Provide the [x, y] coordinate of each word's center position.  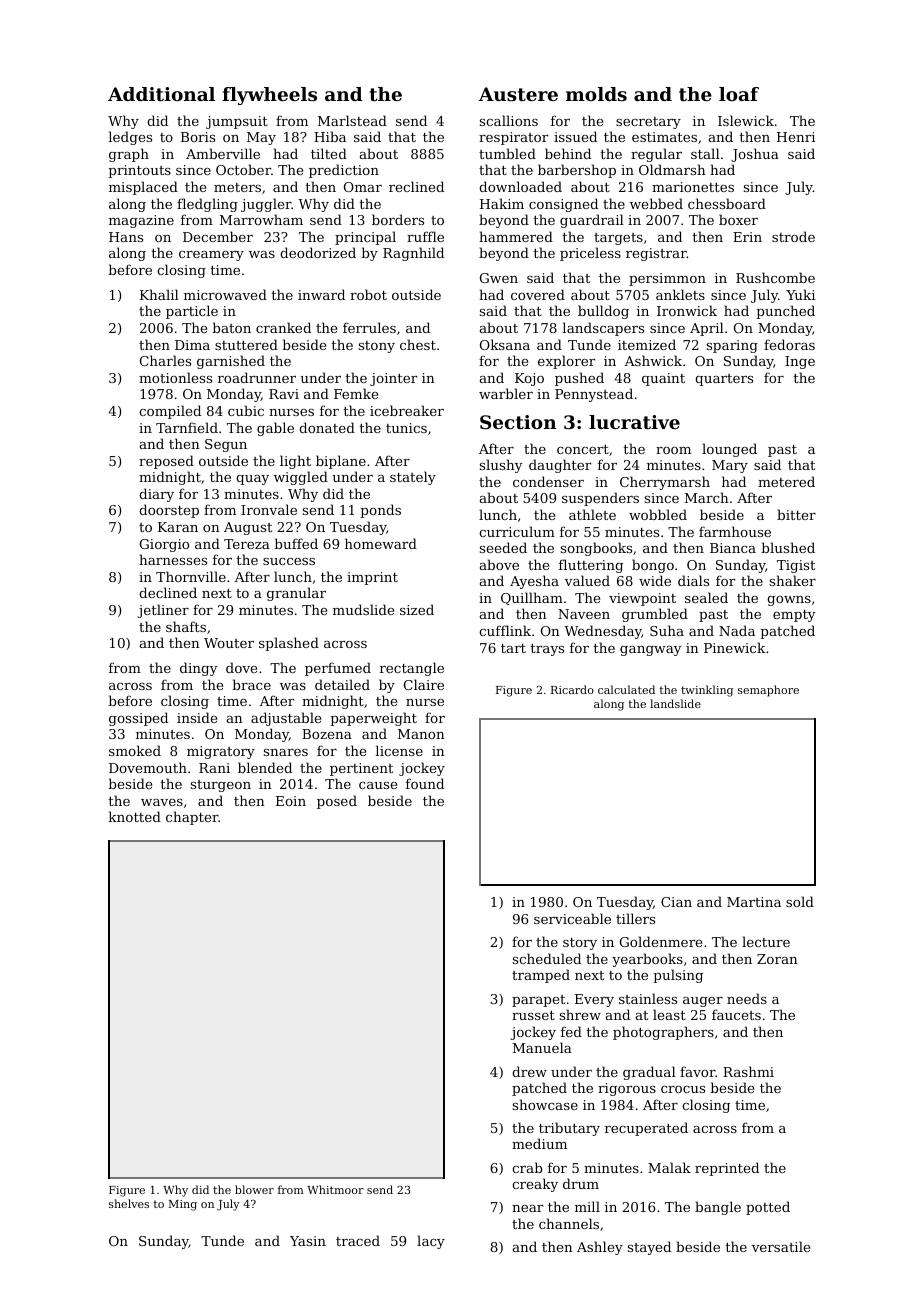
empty [794, 616]
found [425, 783]
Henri [796, 137]
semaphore [768, 691]
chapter [192, 818]
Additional [161, 94]
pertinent [361, 769]
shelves [129, 1203]
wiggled [301, 478]
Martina [754, 902]
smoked [135, 750]
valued [587, 580]
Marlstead [352, 120]
